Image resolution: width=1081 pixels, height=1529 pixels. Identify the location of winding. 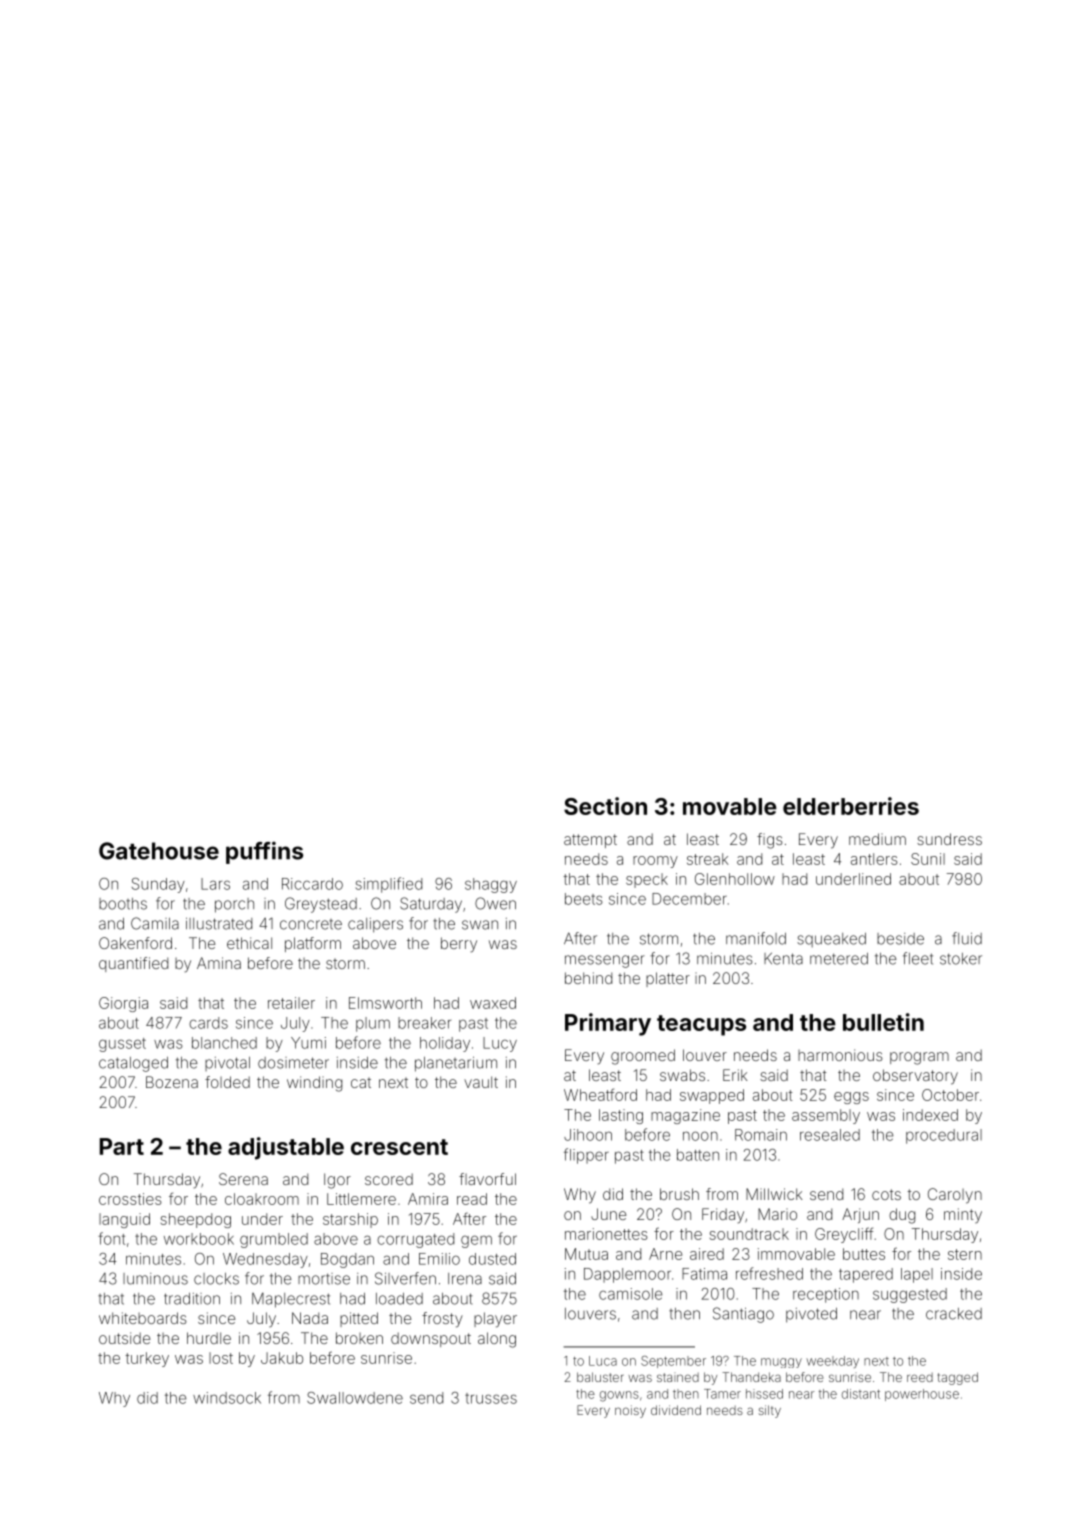
(314, 1084).
